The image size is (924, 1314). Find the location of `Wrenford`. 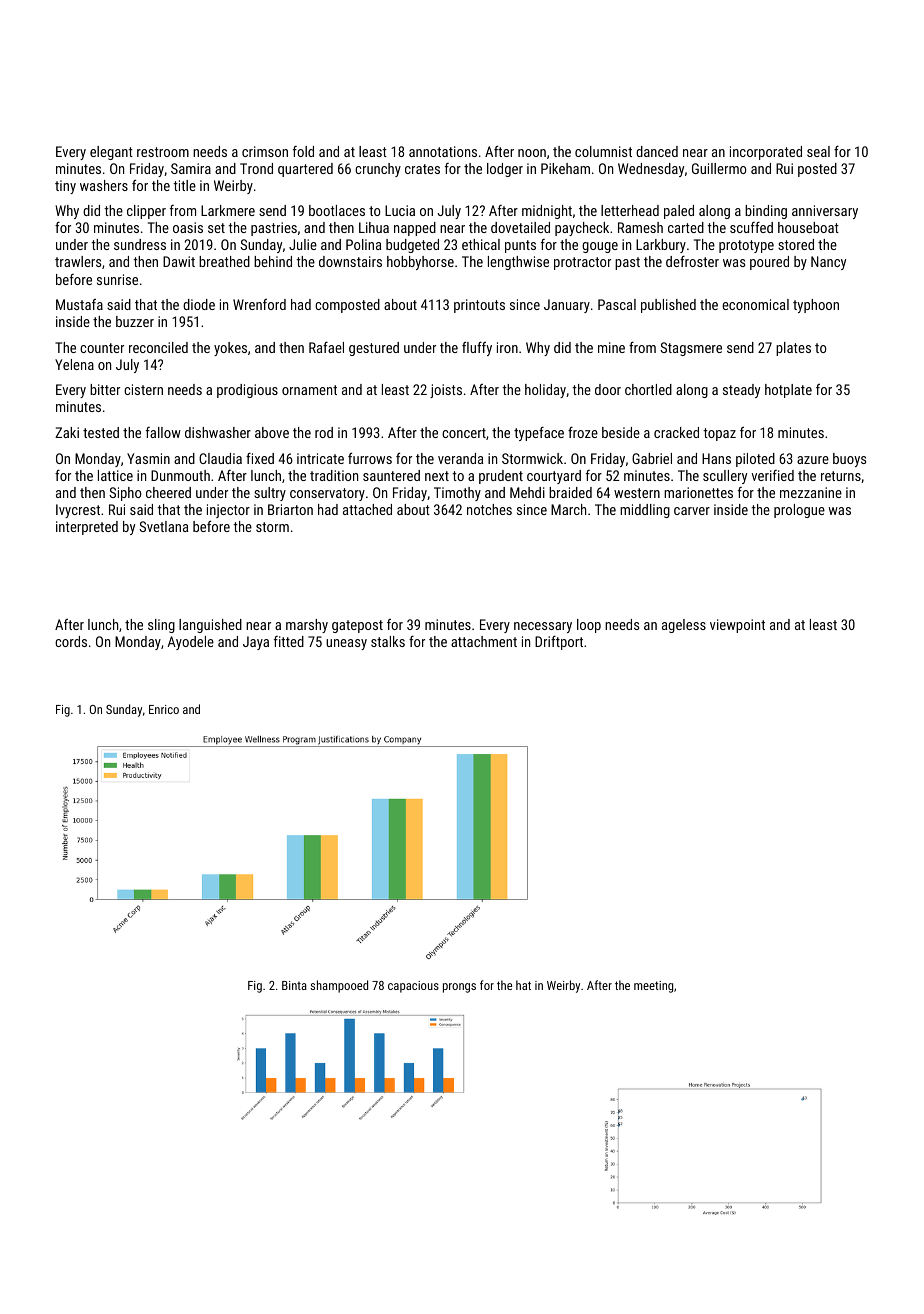

Wrenford is located at coordinates (259, 304).
